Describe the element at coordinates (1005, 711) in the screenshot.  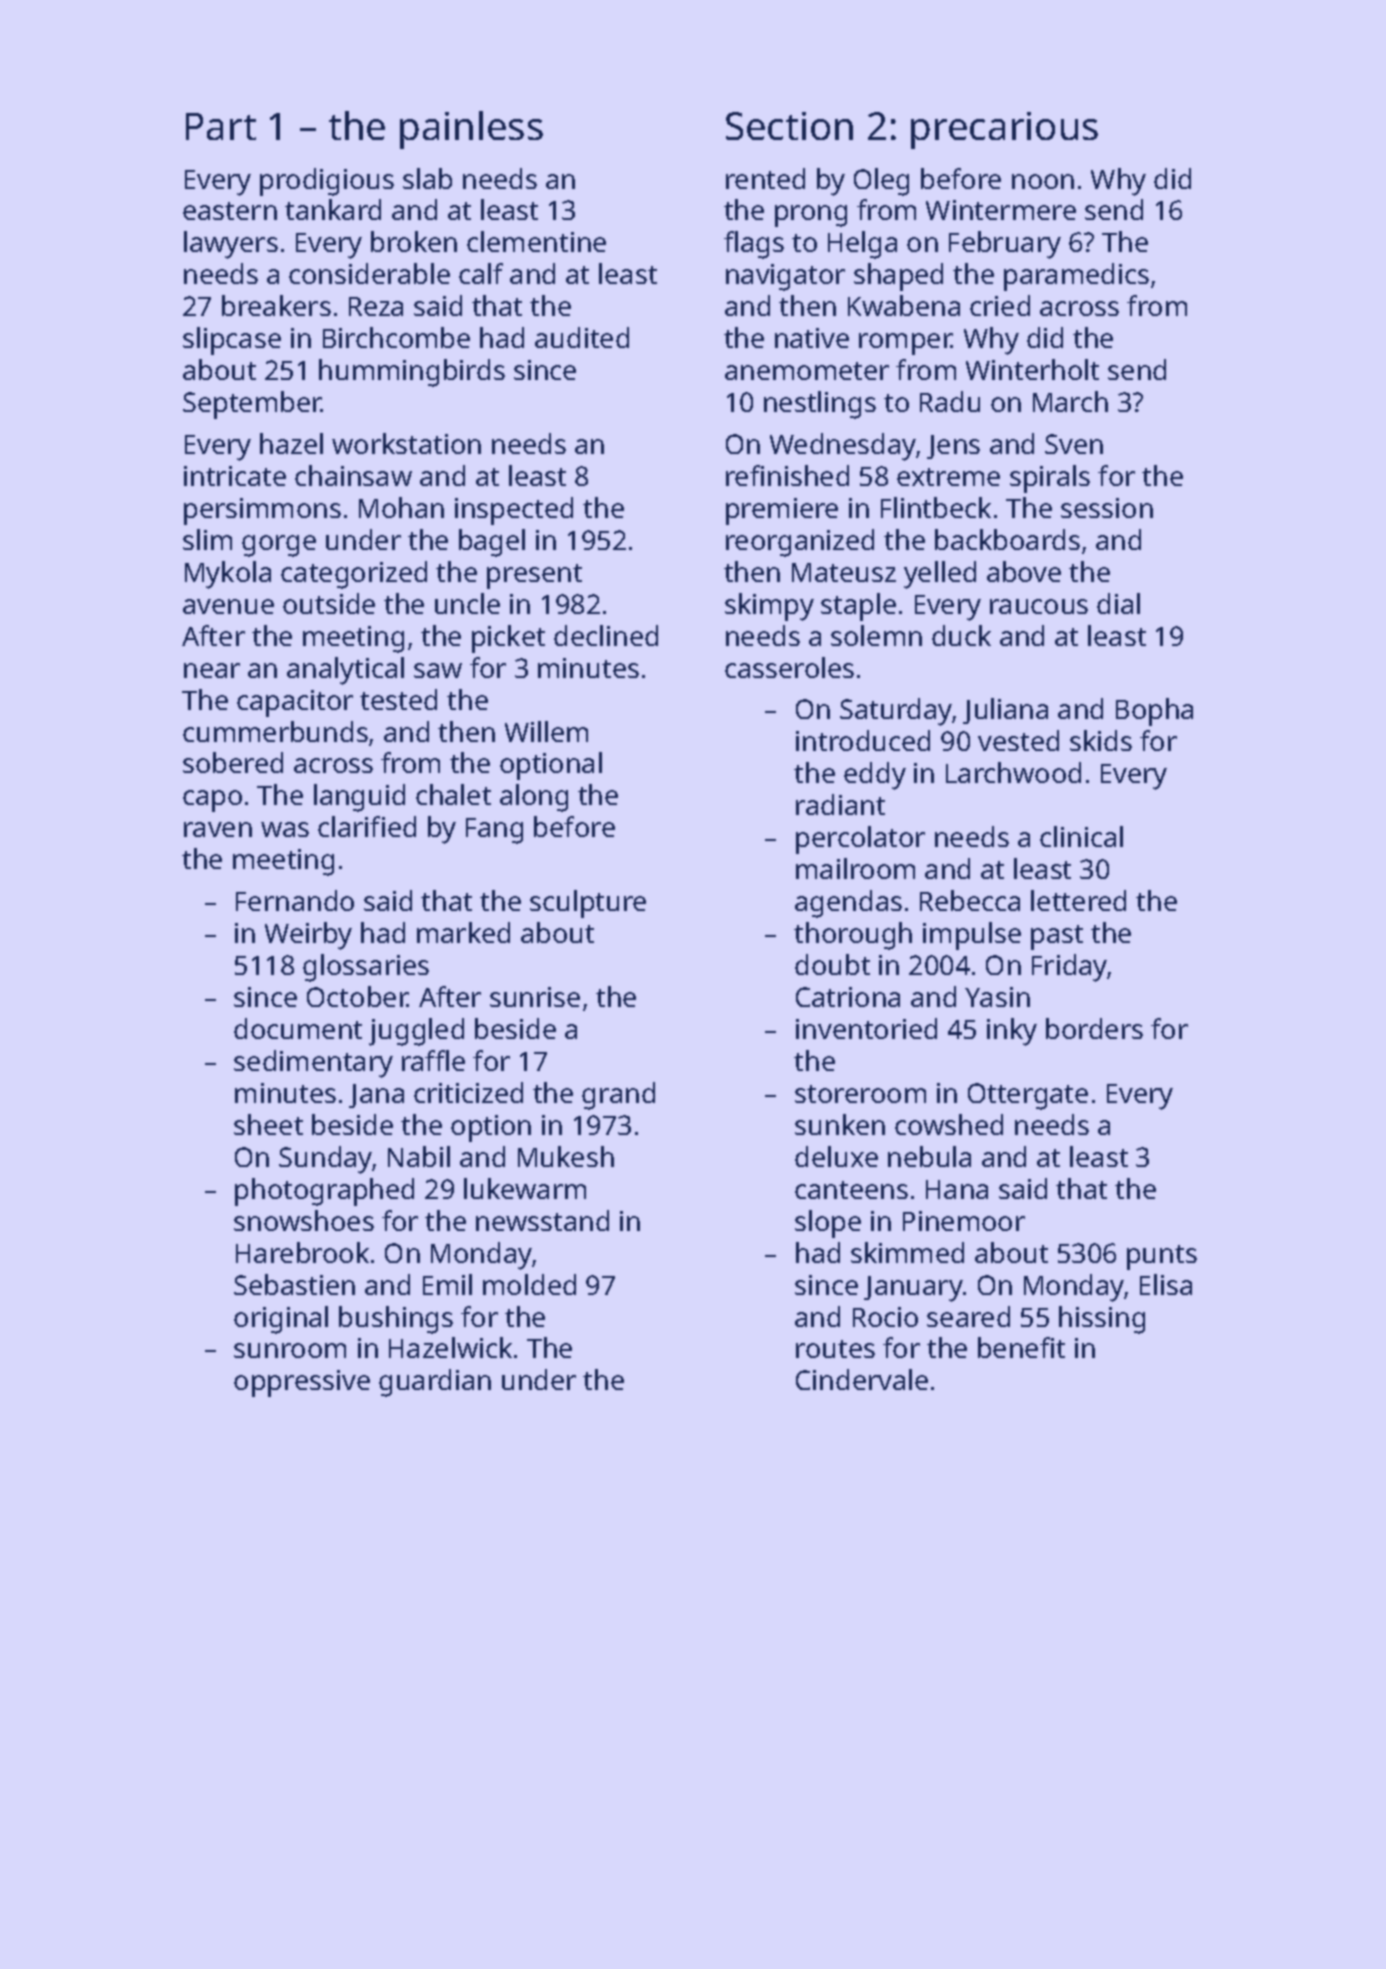
I see `Juliana` at that location.
